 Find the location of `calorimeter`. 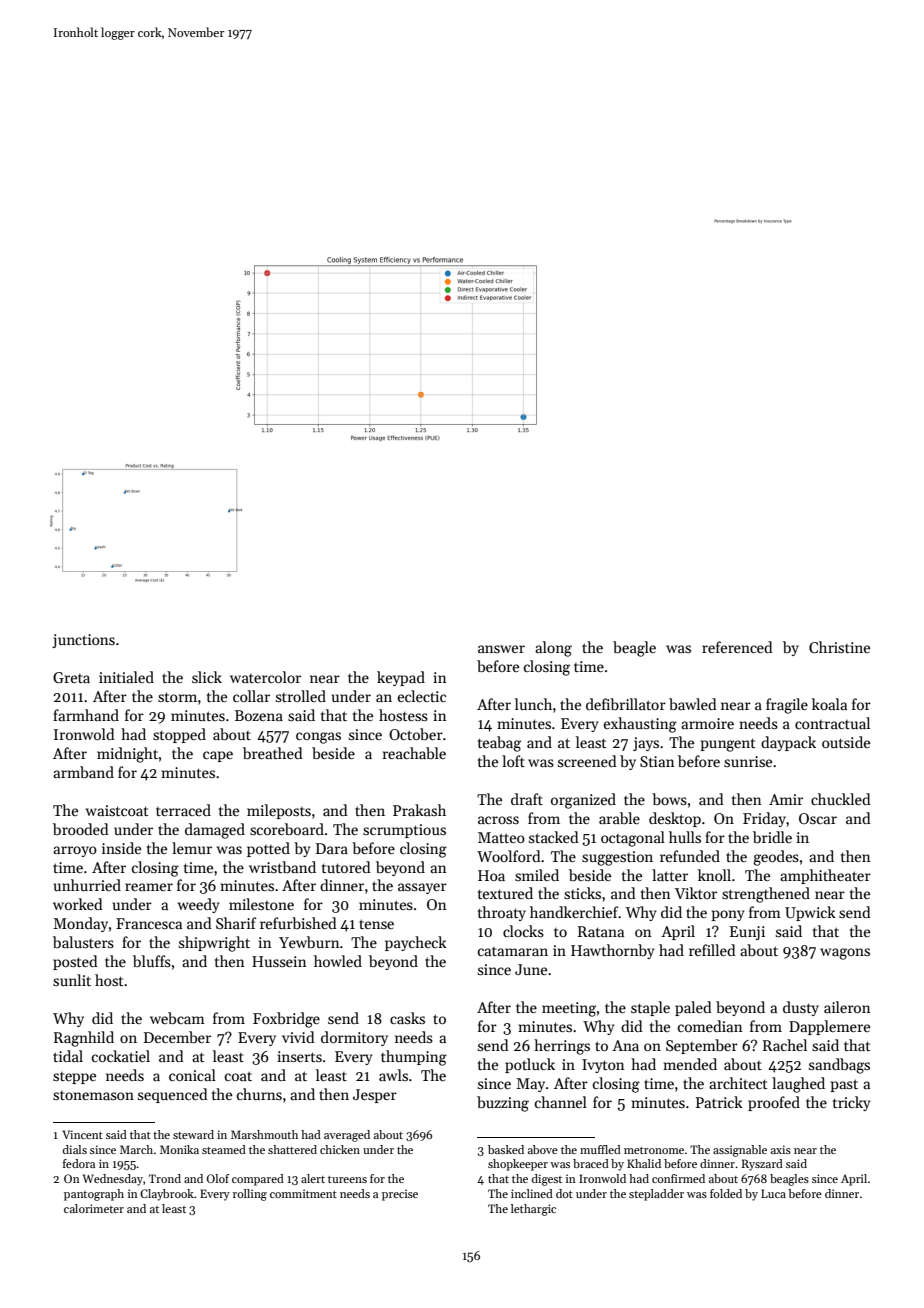

calorimeter is located at coordinates (94, 1208).
